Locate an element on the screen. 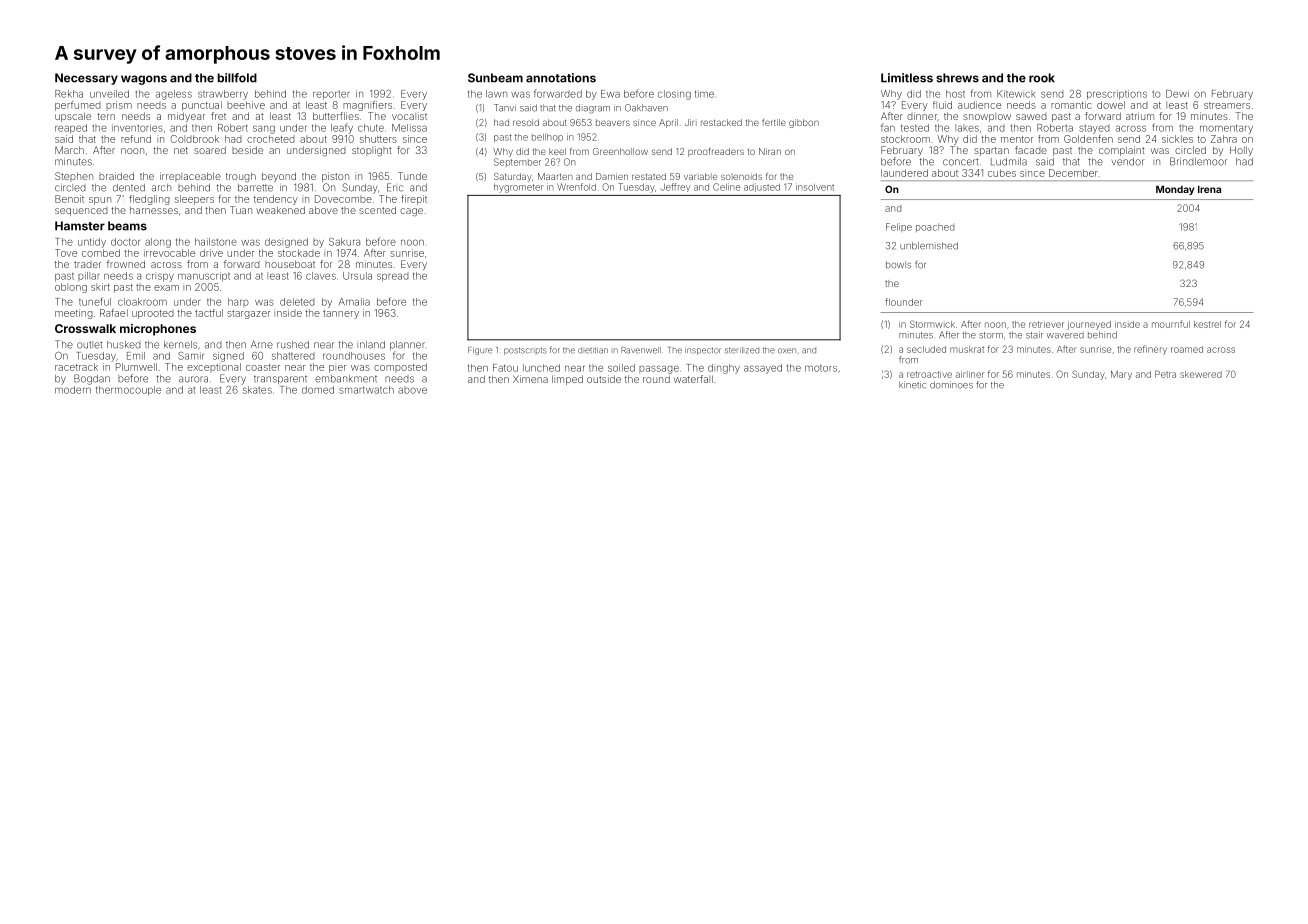 This screenshot has width=1308, height=924. concert is located at coordinates (960, 162).
